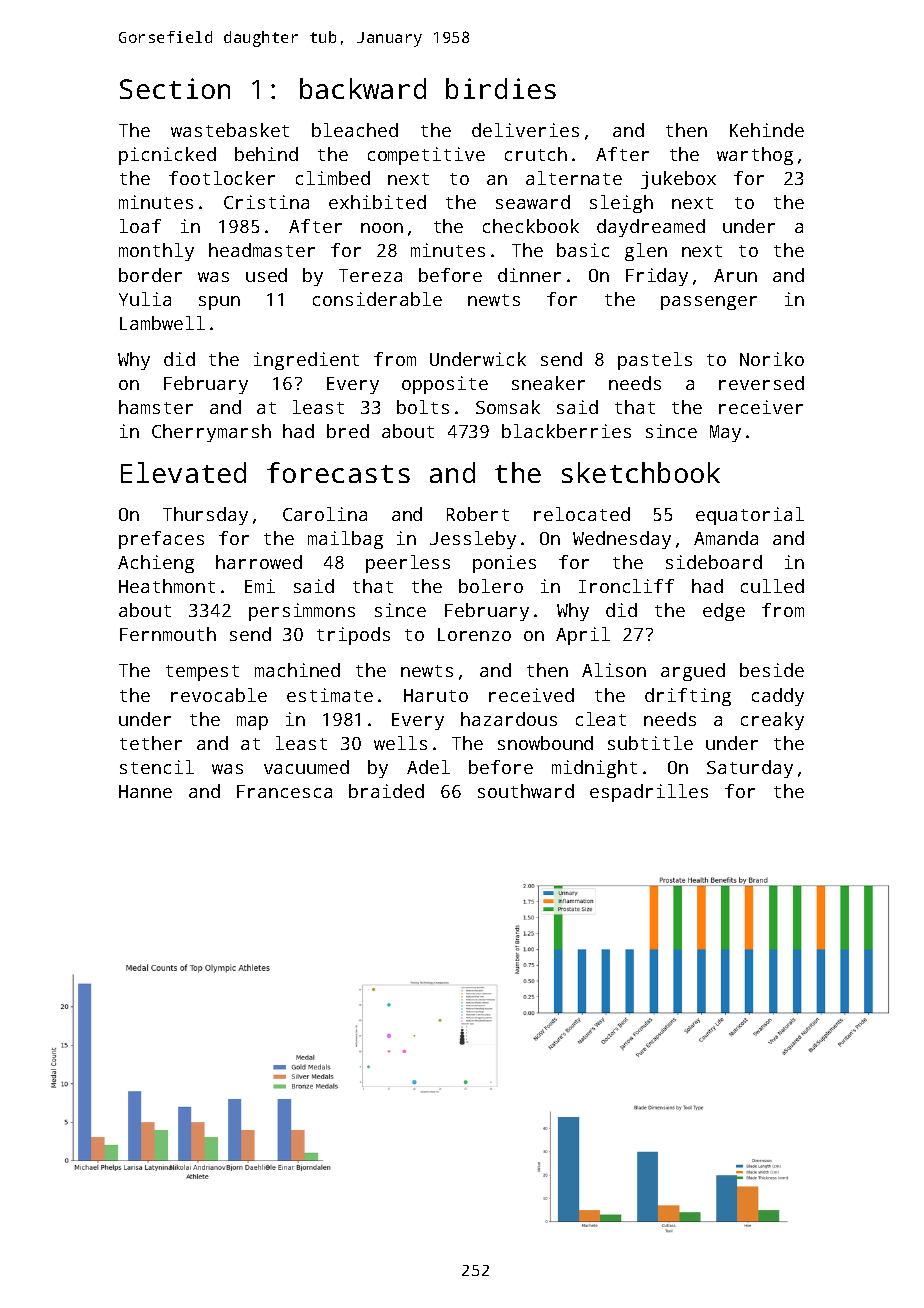 This screenshot has width=924, height=1308. What do you see at coordinates (167, 156) in the screenshot?
I see `picnicked` at bounding box center [167, 156].
